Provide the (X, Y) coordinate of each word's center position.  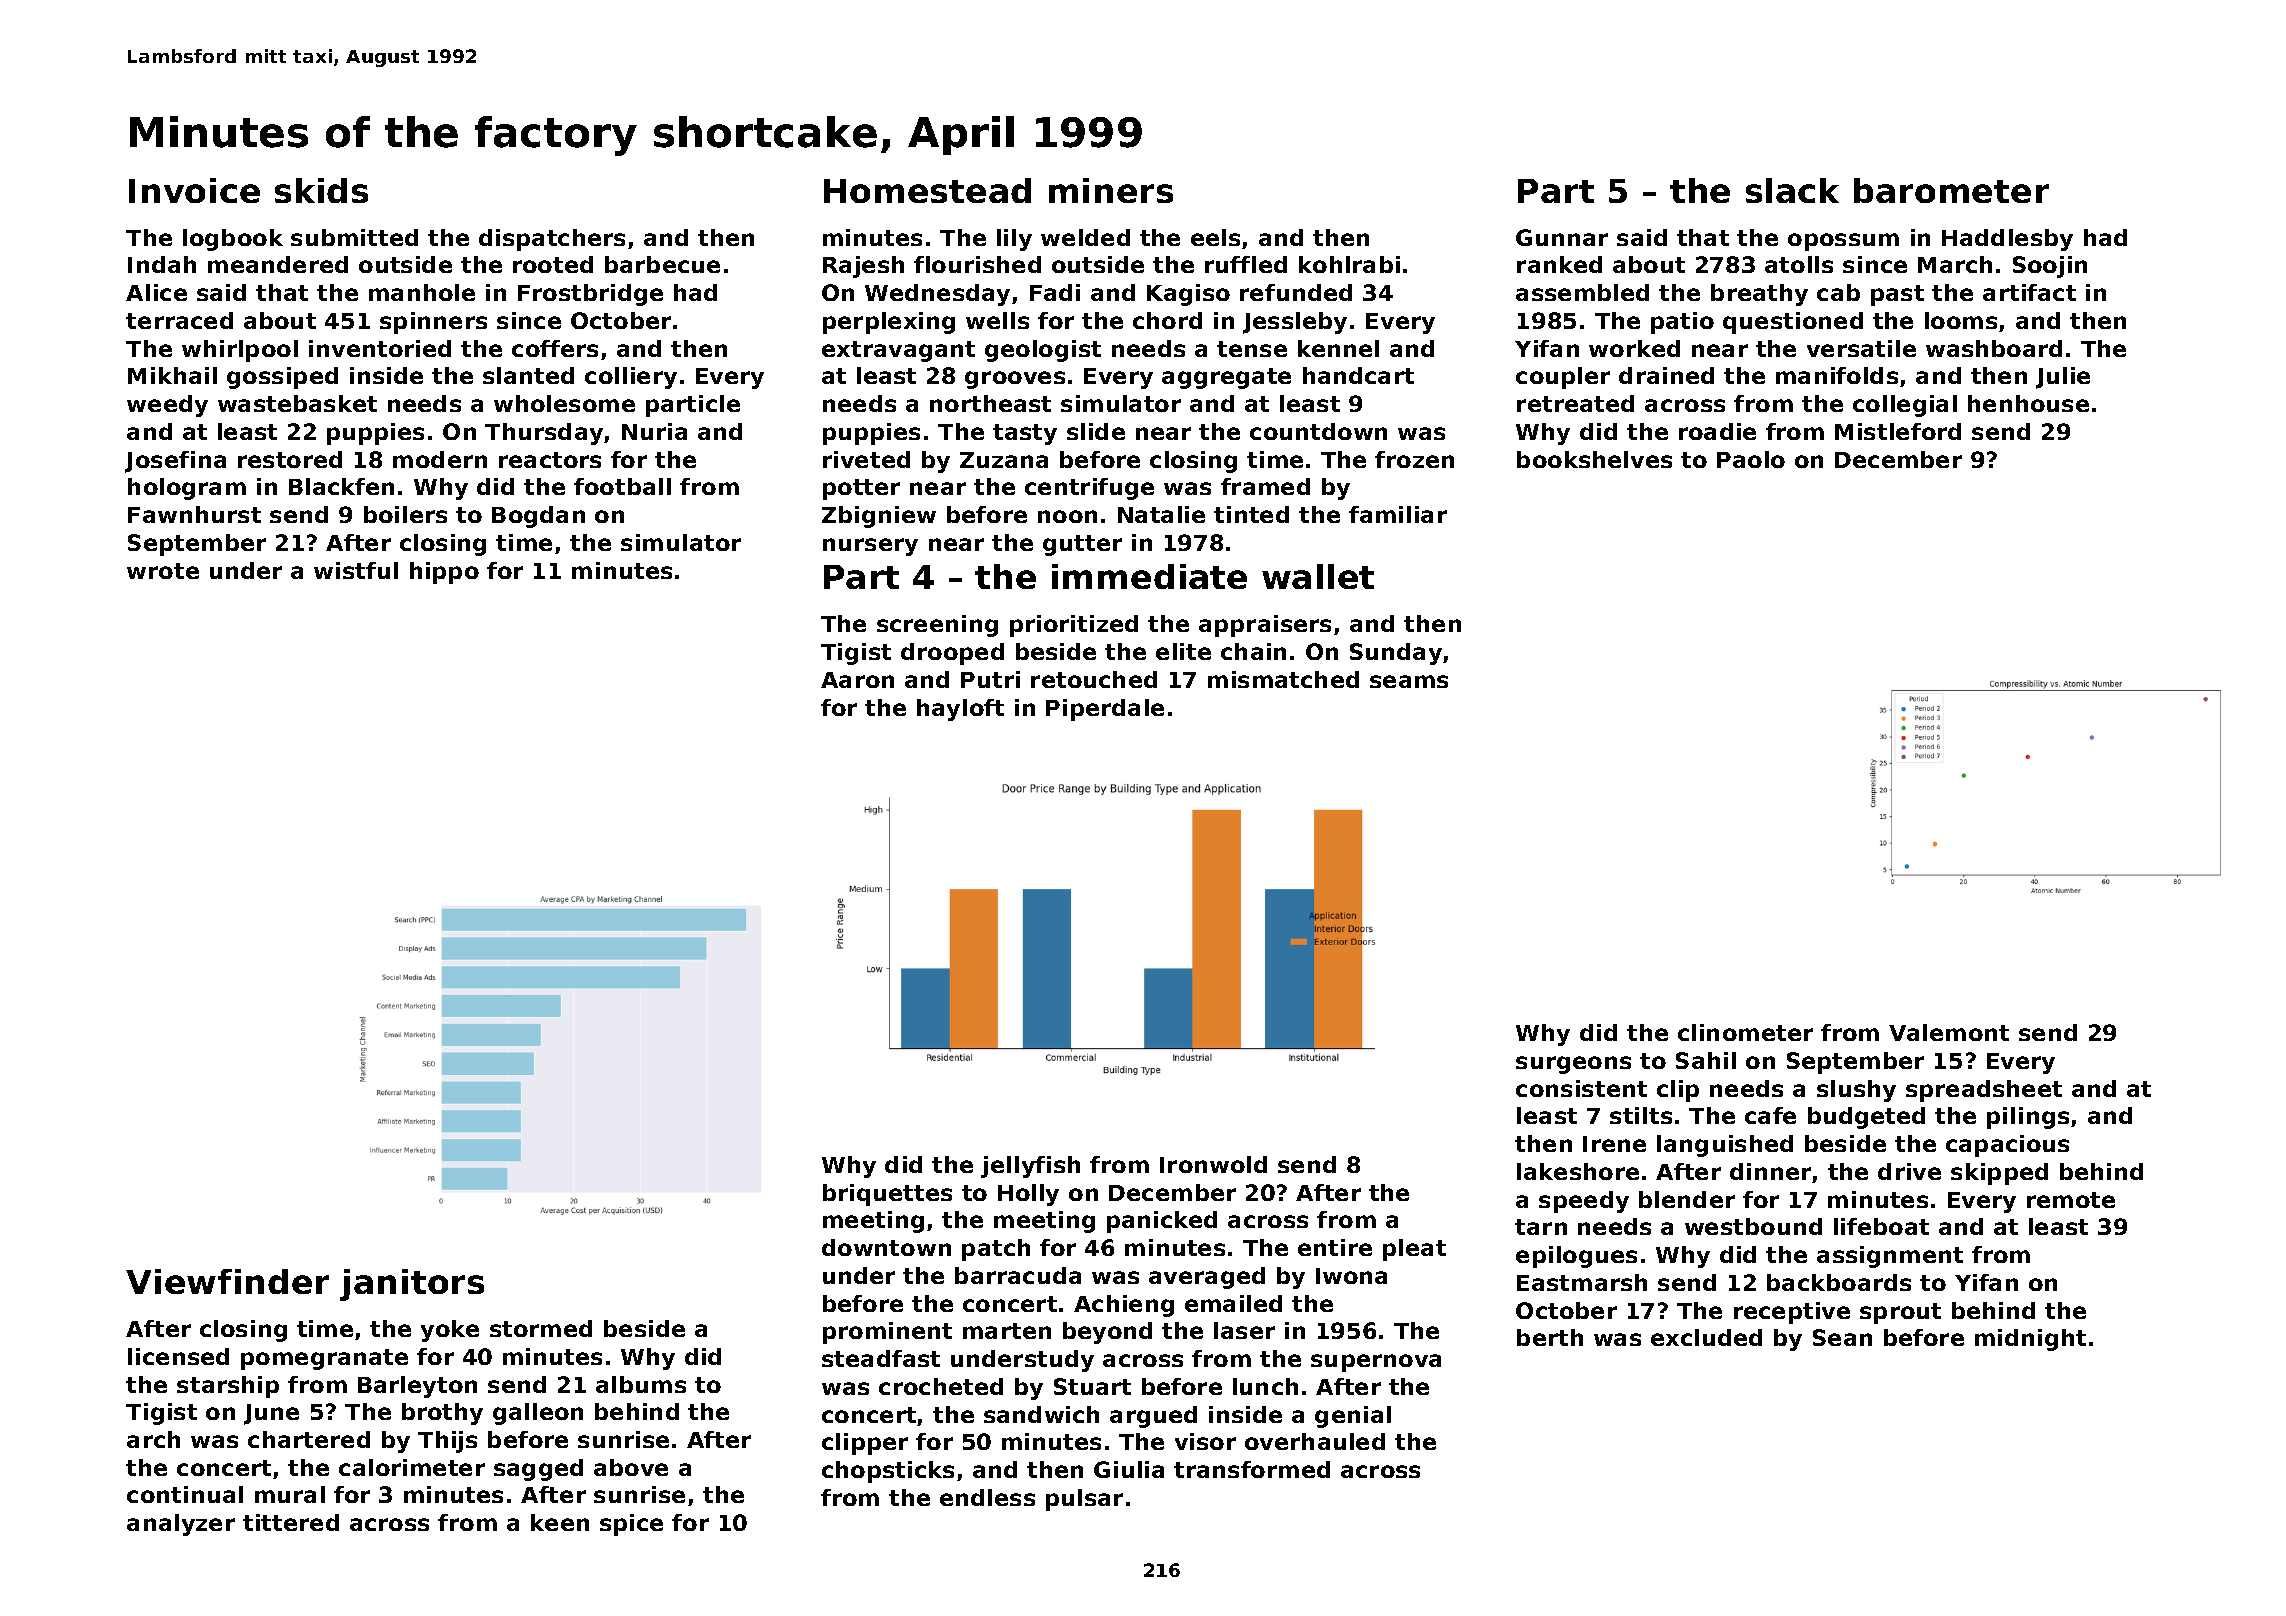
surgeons (1573, 1065)
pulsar (1084, 1500)
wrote (163, 571)
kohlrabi (1349, 264)
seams (1409, 681)
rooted (553, 264)
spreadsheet (1984, 1091)
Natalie (1161, 514)
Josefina (175, 462)
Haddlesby (2007, 240)
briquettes (887, 1195)
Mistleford (1898, 431)
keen (560, 1522)
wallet (1318, 576)
